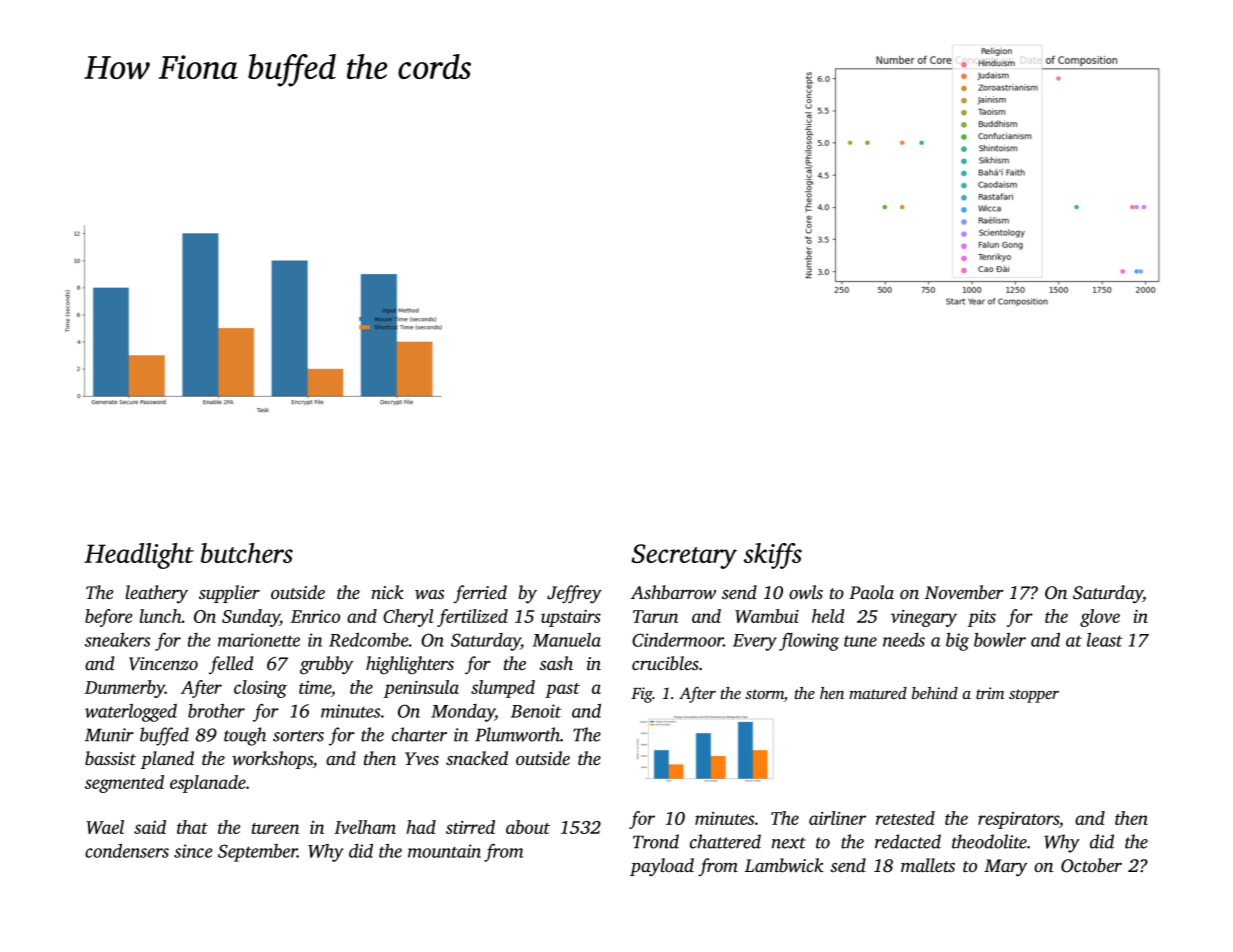  Describe the element at coordinates (837, 818) in the document. I see `airliner` at that location.
